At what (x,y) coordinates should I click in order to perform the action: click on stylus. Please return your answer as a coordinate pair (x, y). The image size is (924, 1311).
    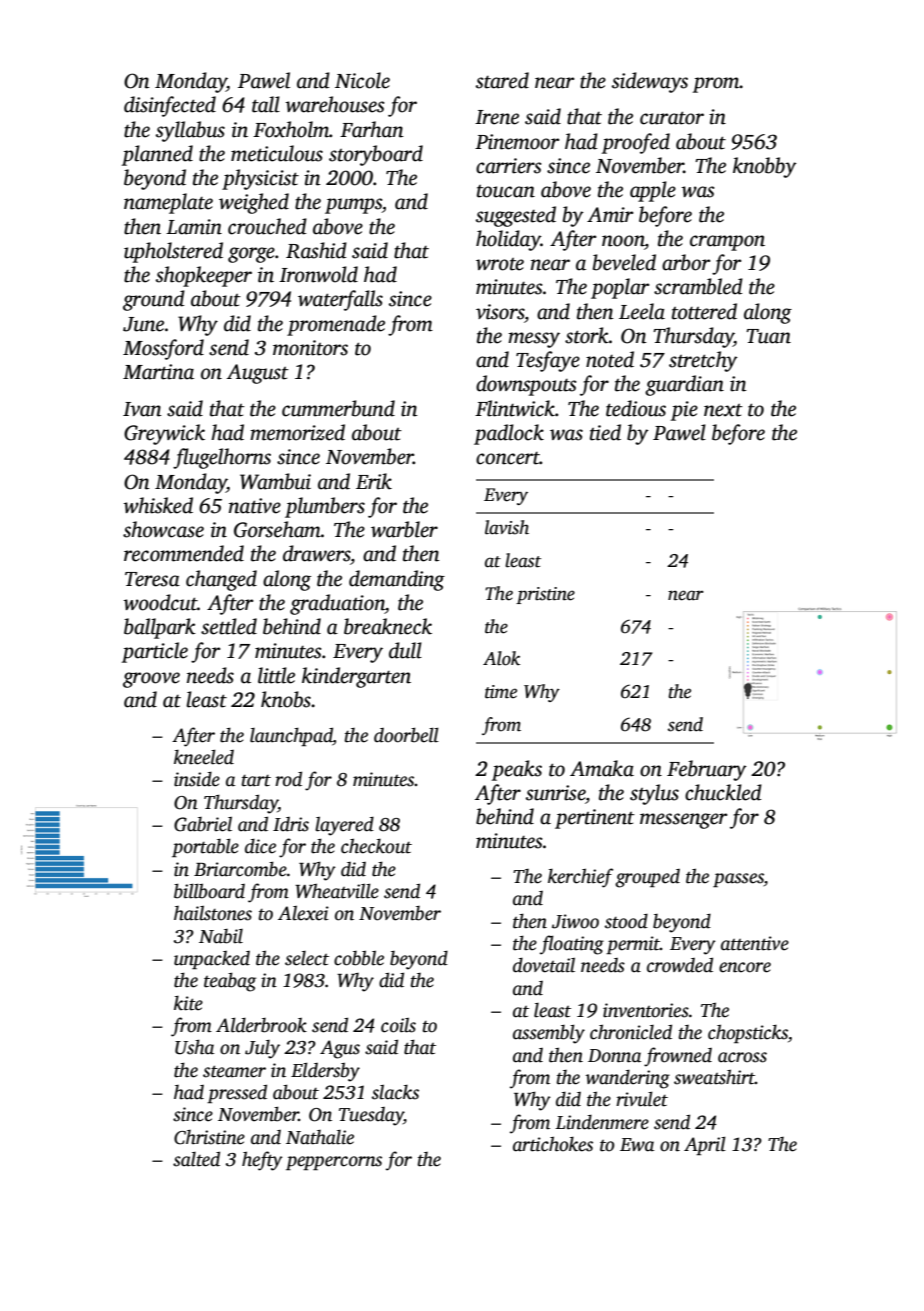
    Looking at the image, I should click on (654, 794).
